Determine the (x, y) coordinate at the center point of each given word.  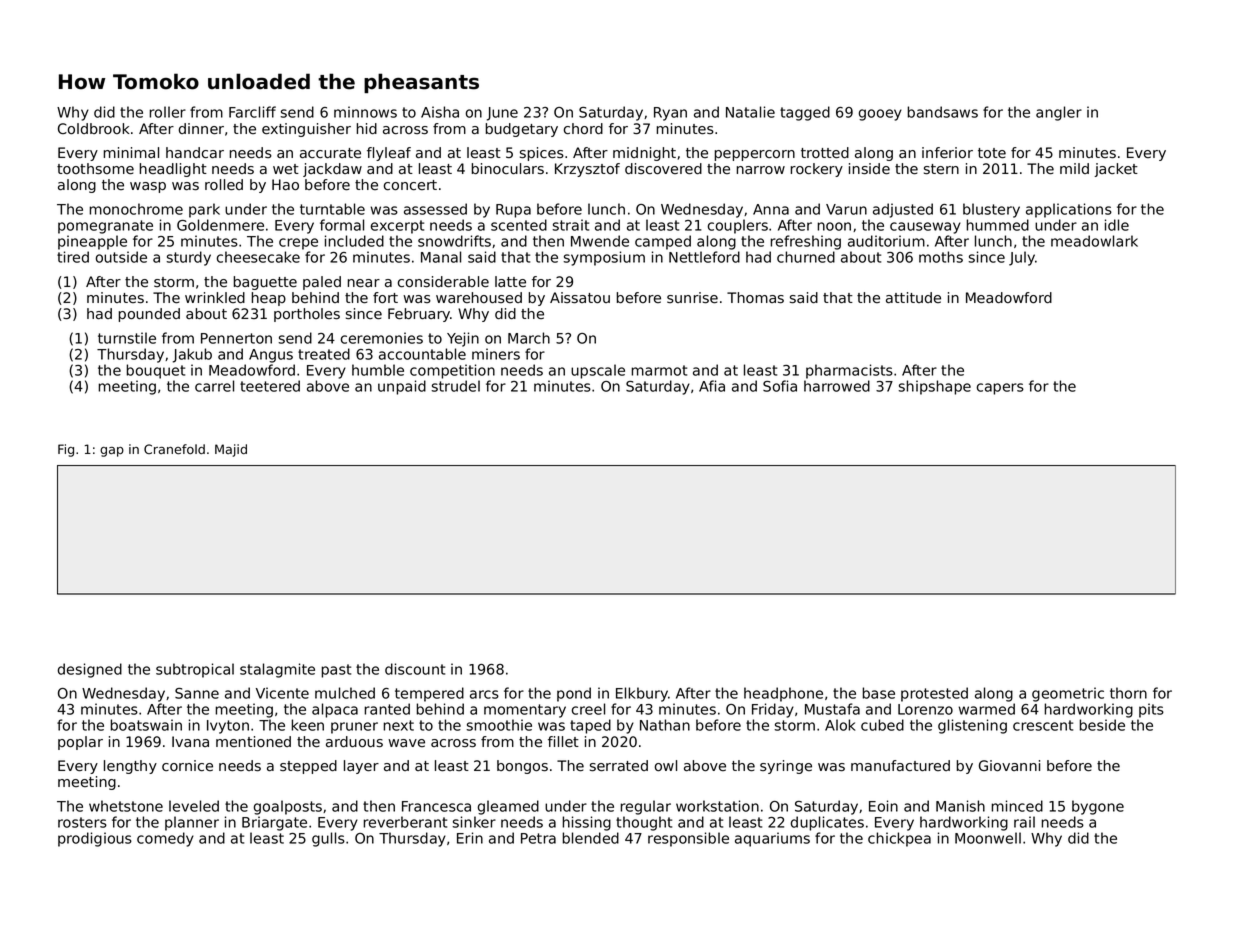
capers (1000, 389)
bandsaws (942, 112)
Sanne (197, 693)
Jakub (192, 355)
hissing (586, 823)
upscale (598, 371)
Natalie (750, 112)
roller (167, 112)
